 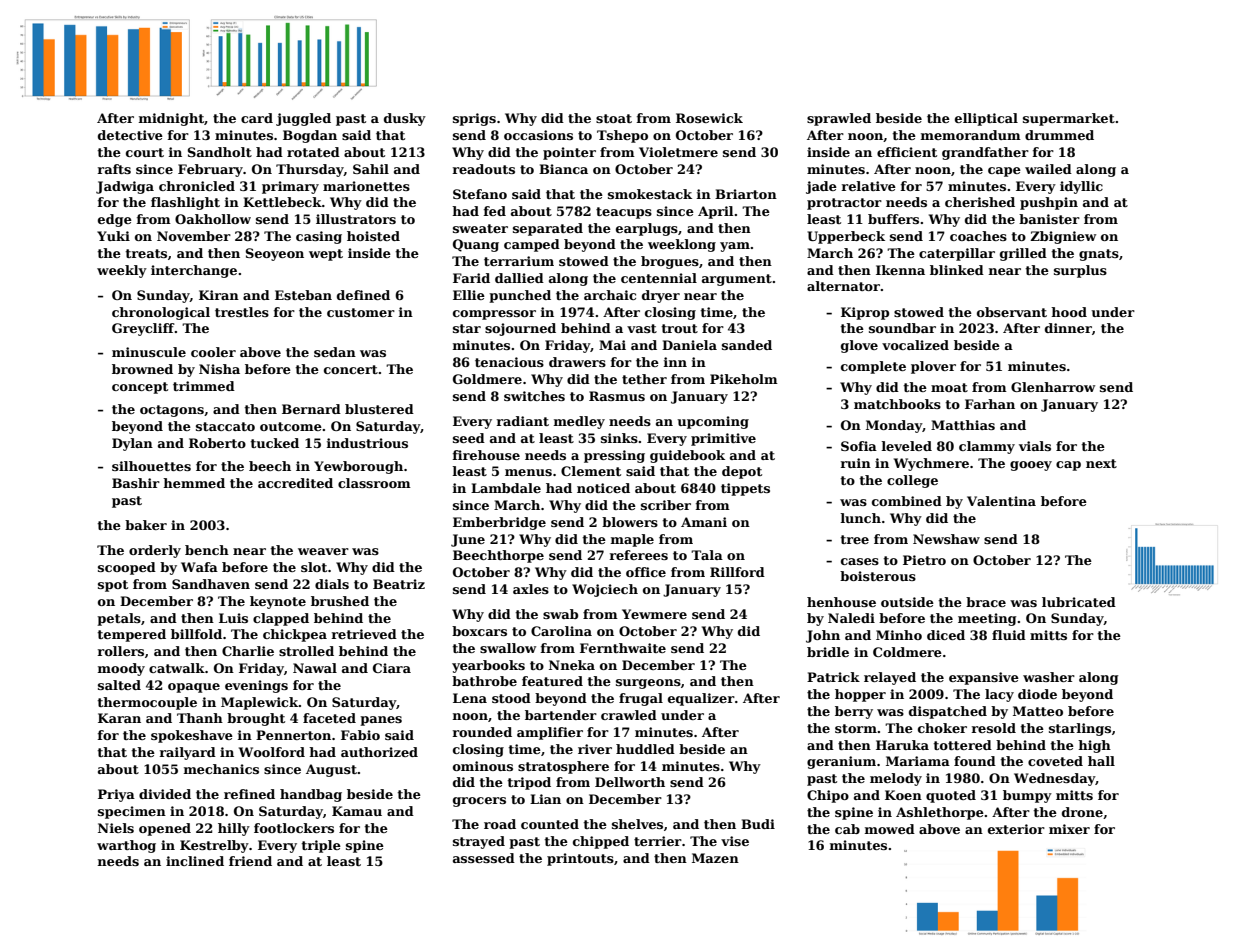 I want to click on Priya, so click(x=116, y=795).
